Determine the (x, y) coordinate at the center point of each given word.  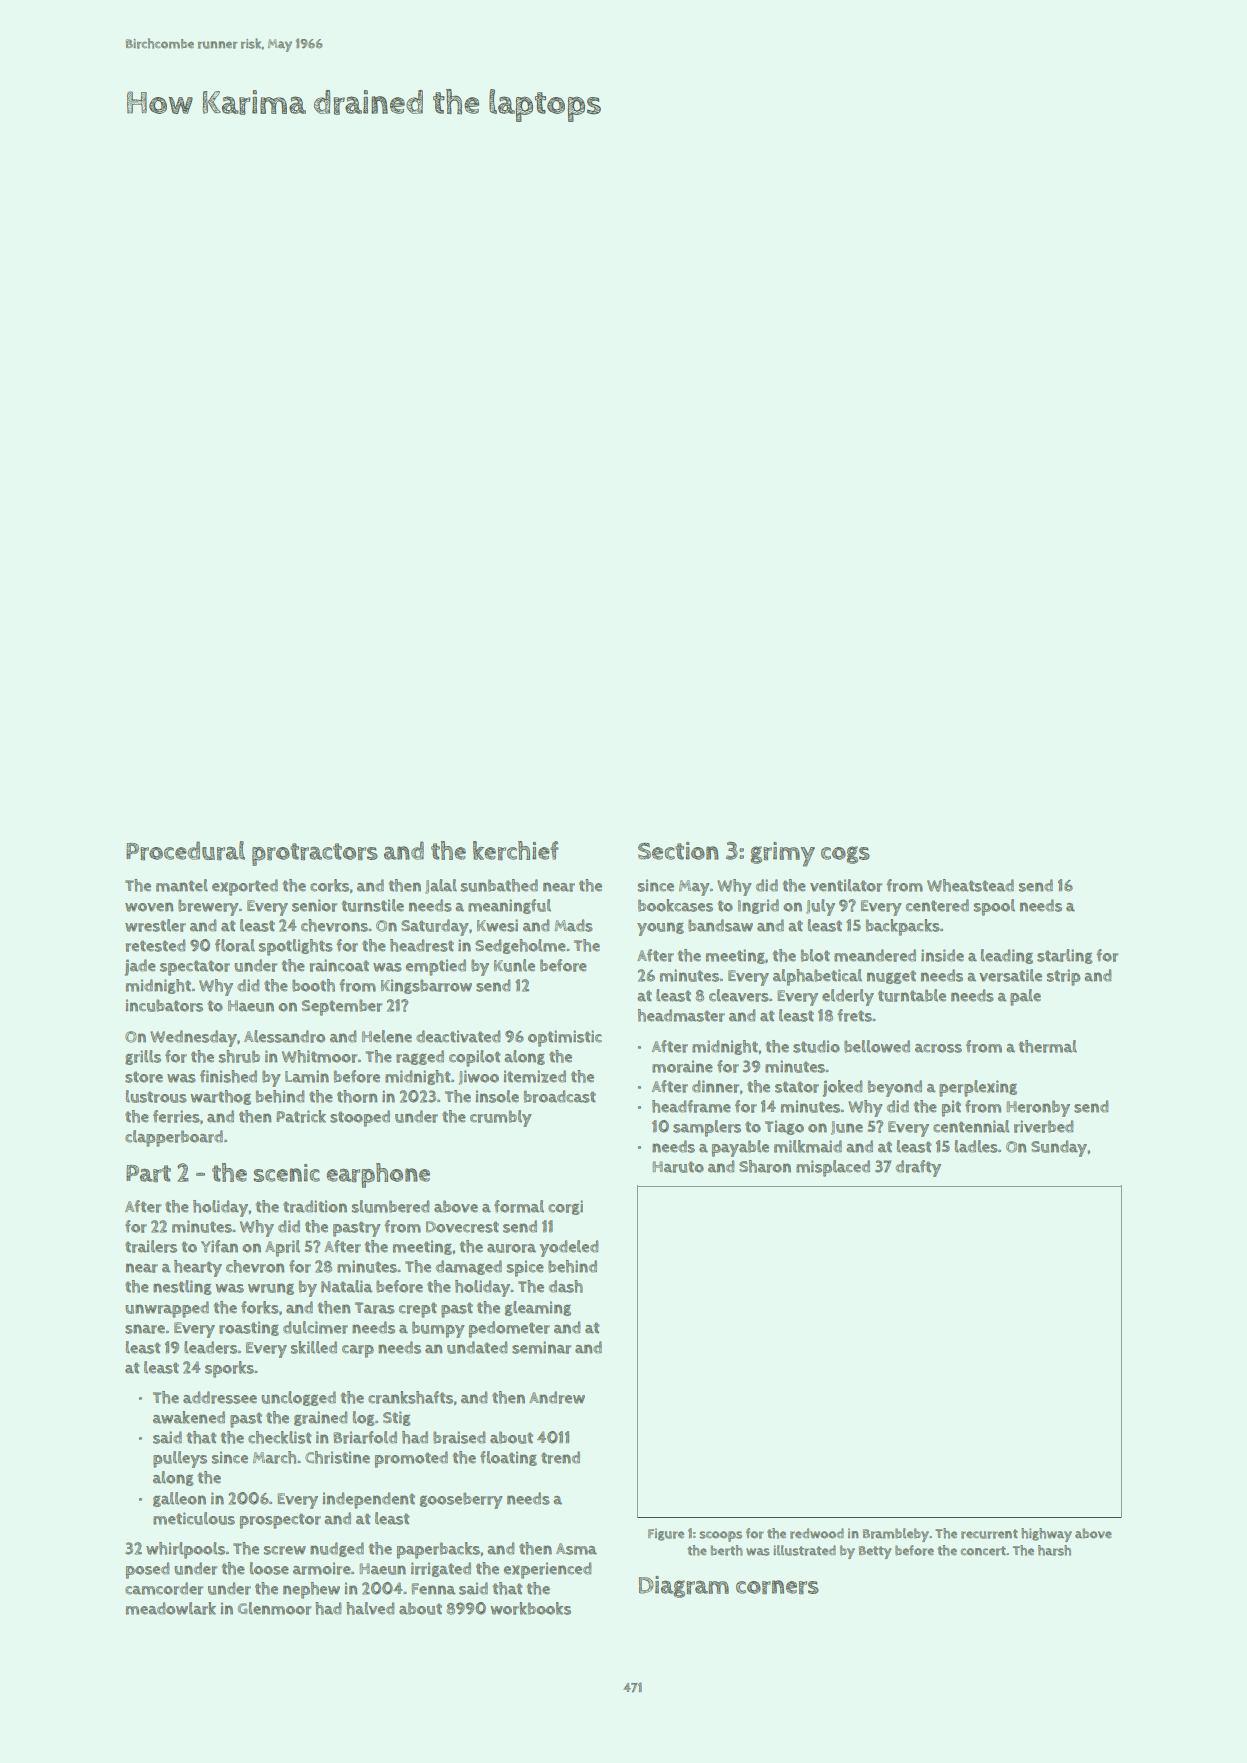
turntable (912, 995)
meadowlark (171, 1608)
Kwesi (497, 925)
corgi (565, 1207)
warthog (221, 1097)
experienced (548, 1570)
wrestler (155, 925)
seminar (541, 1347)
